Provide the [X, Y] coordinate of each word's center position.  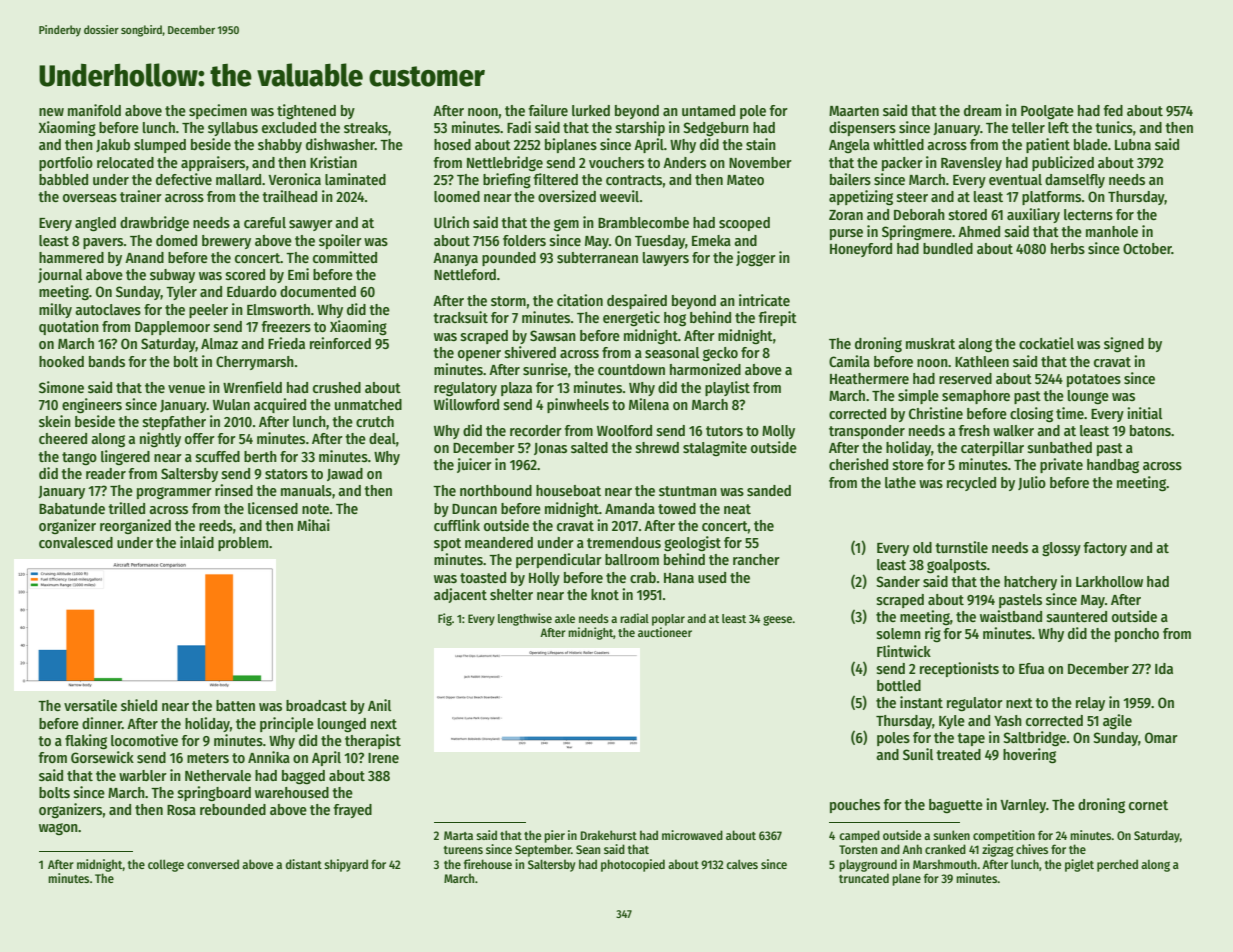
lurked [591, 110]
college [166, 865]
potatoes [1094, 380]
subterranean [597, 257]
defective [184, 179]
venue [186, 389]
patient [1048, 145]
